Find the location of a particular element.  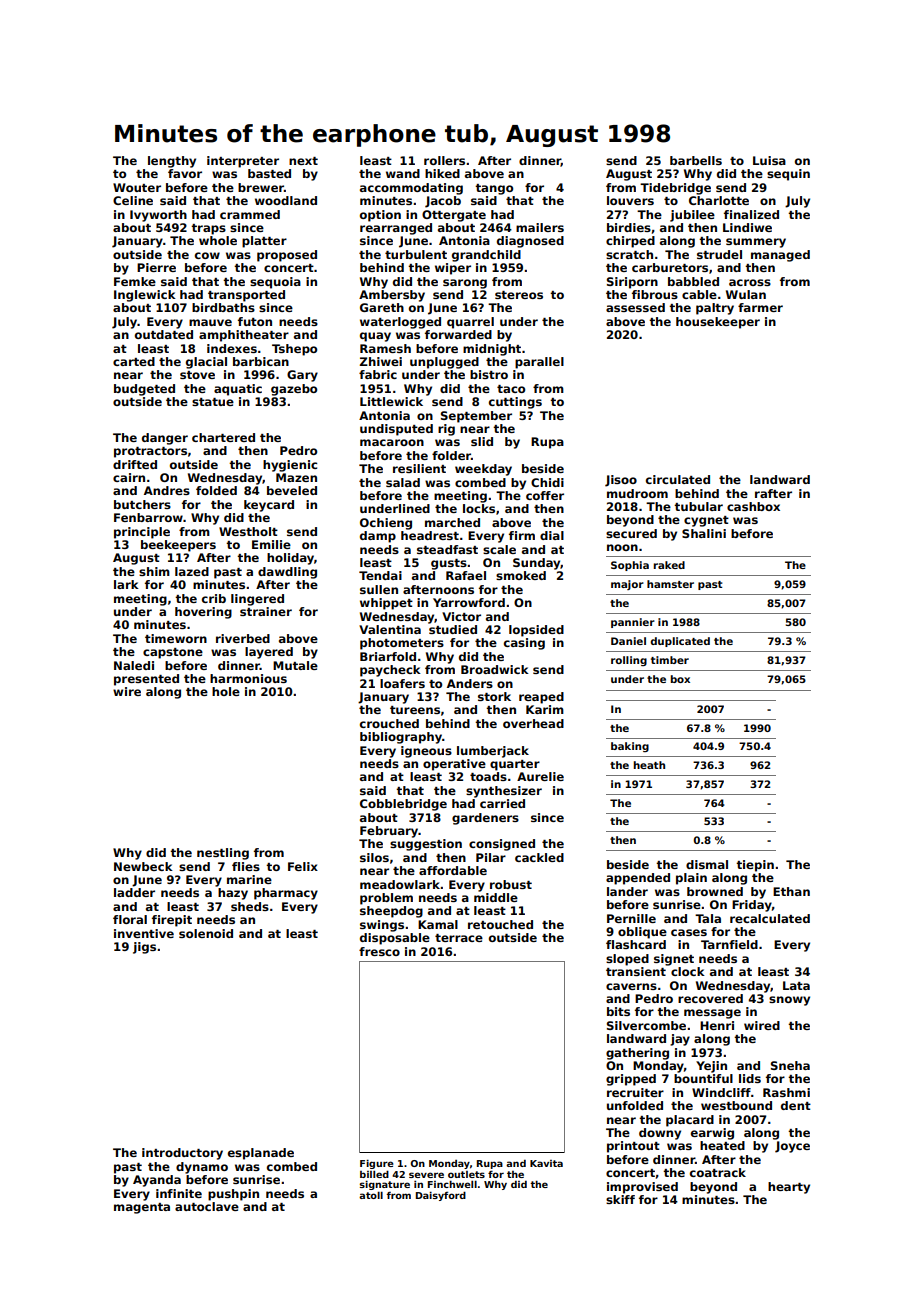

lander is located at coordinates (627, 891).
